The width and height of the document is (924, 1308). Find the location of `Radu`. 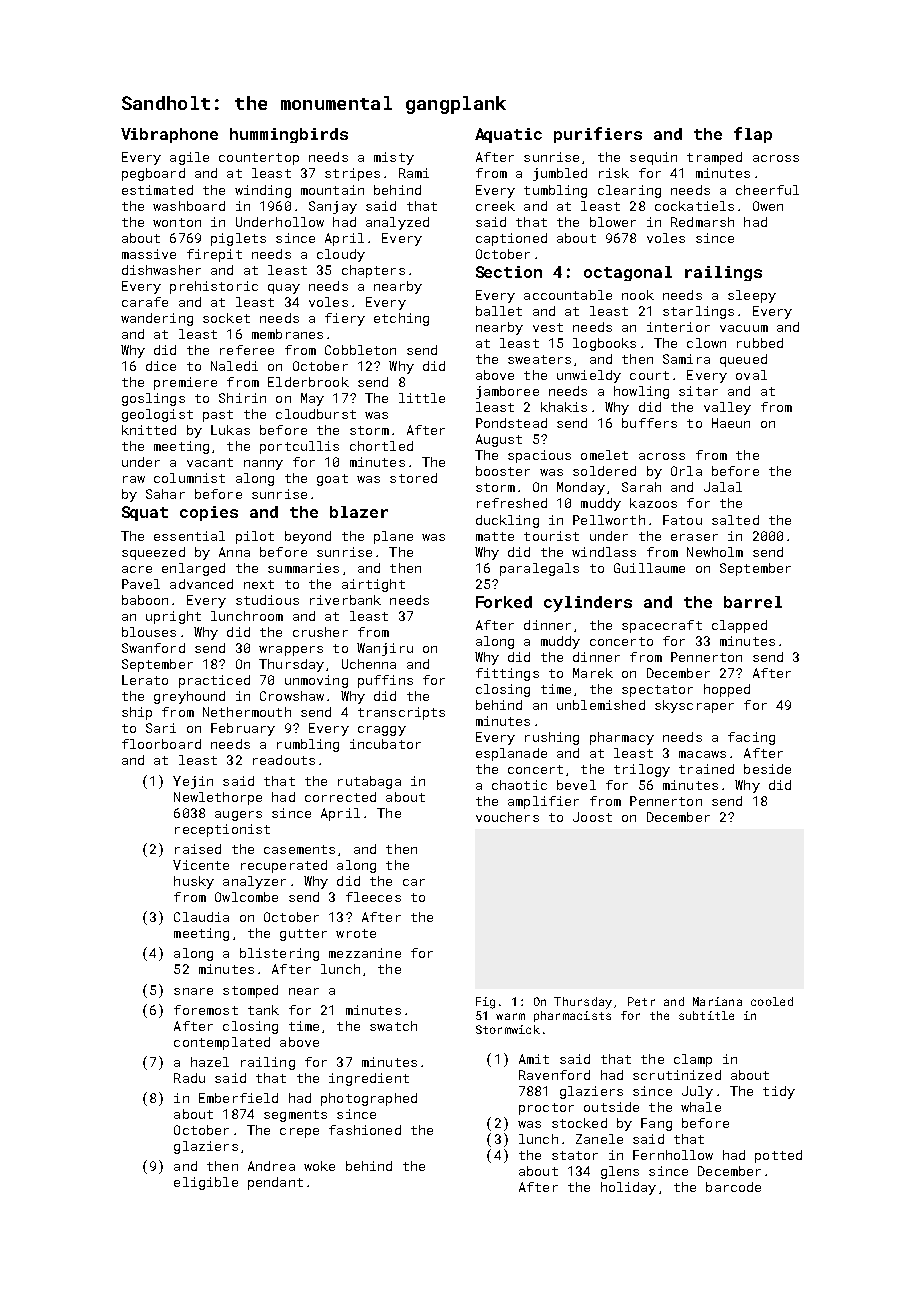

Radu is located at coordinates (189, 1078).
